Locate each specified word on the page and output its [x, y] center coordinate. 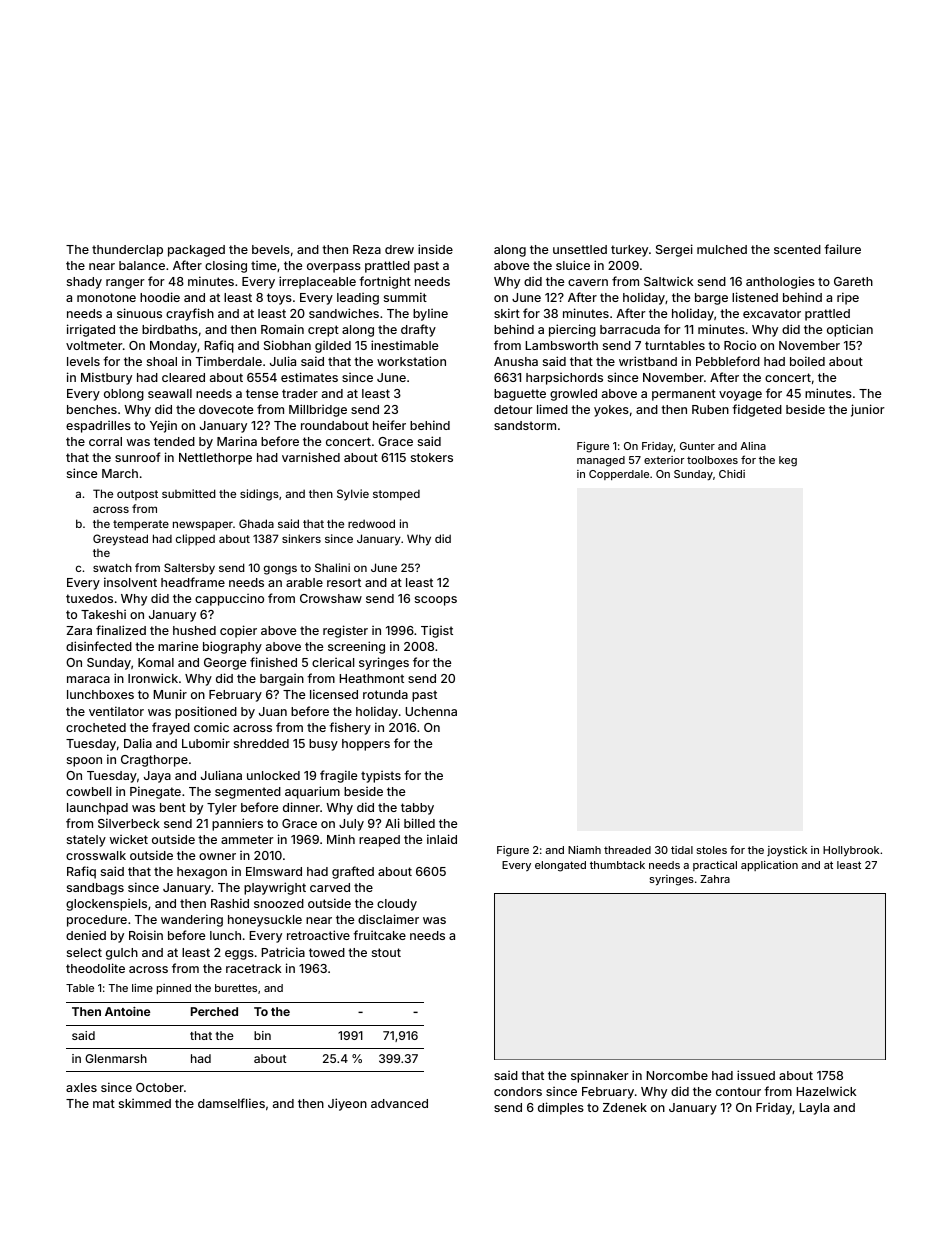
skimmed [145, 1103]
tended [174, 441]
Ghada [256, 523]
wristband [648, 361]
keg [788, 461]
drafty [418, 330]
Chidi [732, 474]
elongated [560, 866]
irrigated [91, 330]
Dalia [138, 743]
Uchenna [431, 711]
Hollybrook [851, 851]
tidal [682, 850]
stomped [396, 495]
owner [217, 856]
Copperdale [619, 475]
